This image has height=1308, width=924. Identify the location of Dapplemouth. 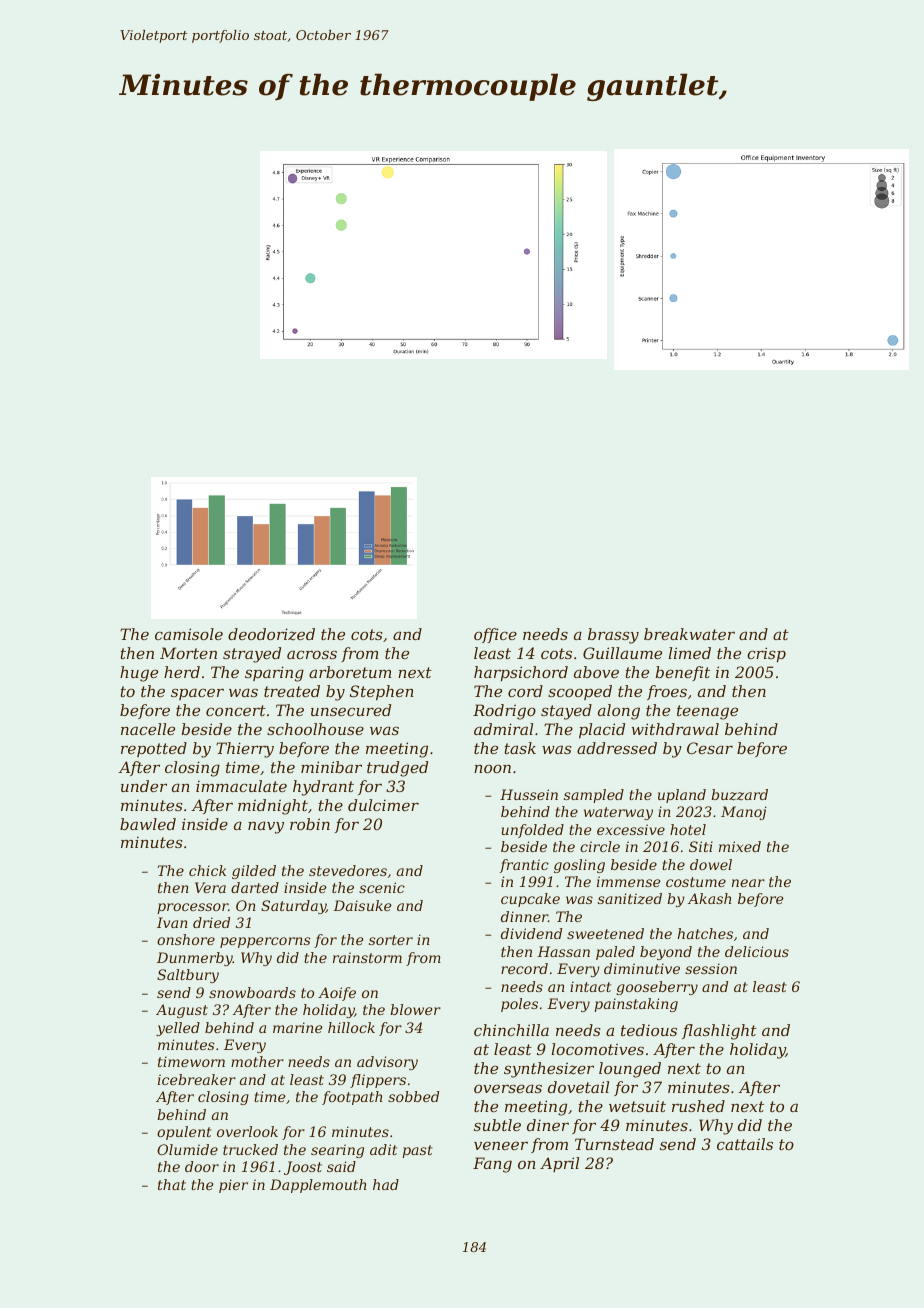
(318, 1186).
